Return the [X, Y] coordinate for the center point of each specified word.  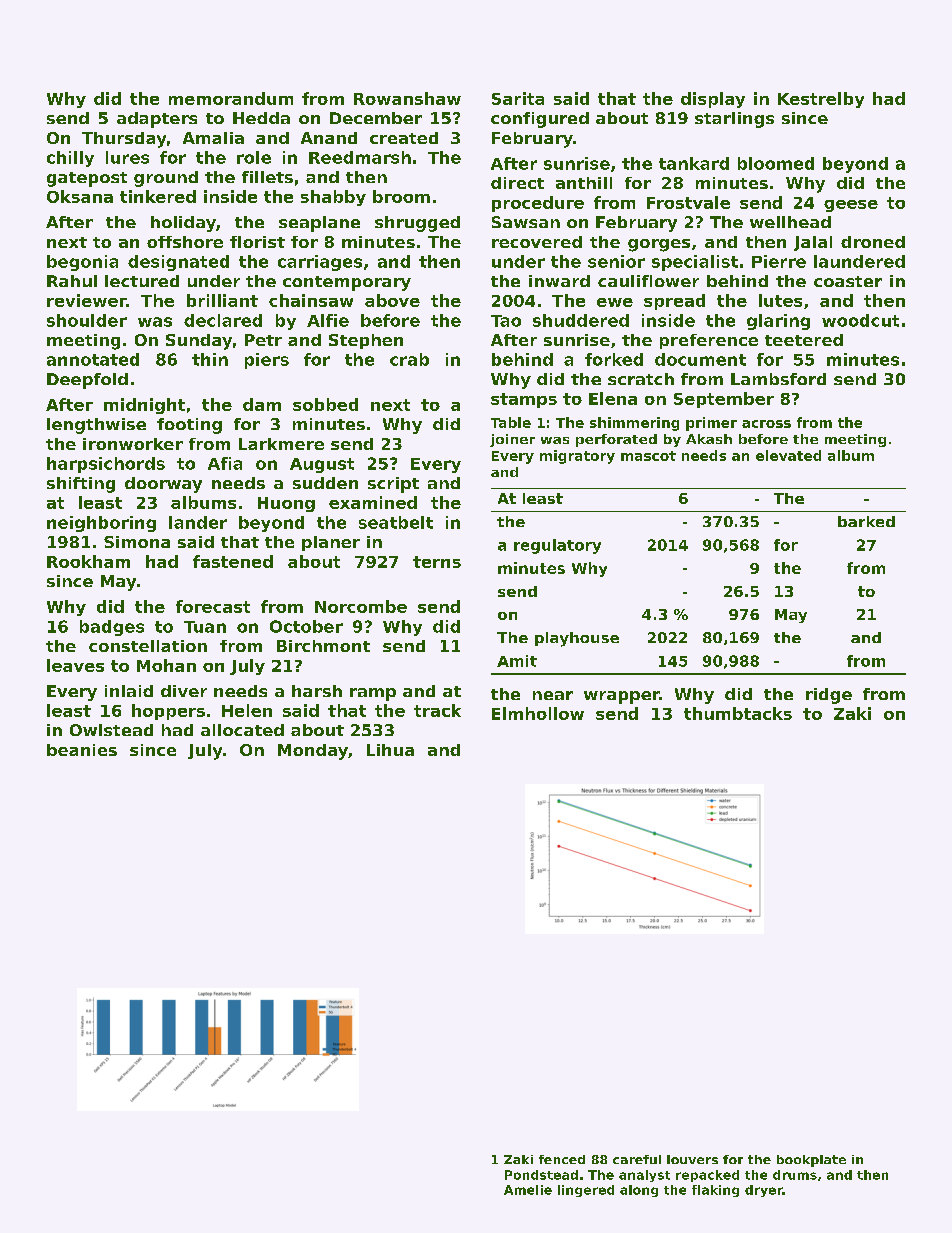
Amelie [528, 1190]
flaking [715, 1191]
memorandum [231, 98]
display [713, 100]
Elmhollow [538, 713]
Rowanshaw [407, 98]
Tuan [205, 627]
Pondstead [541, 1175]
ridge [829, 696]
